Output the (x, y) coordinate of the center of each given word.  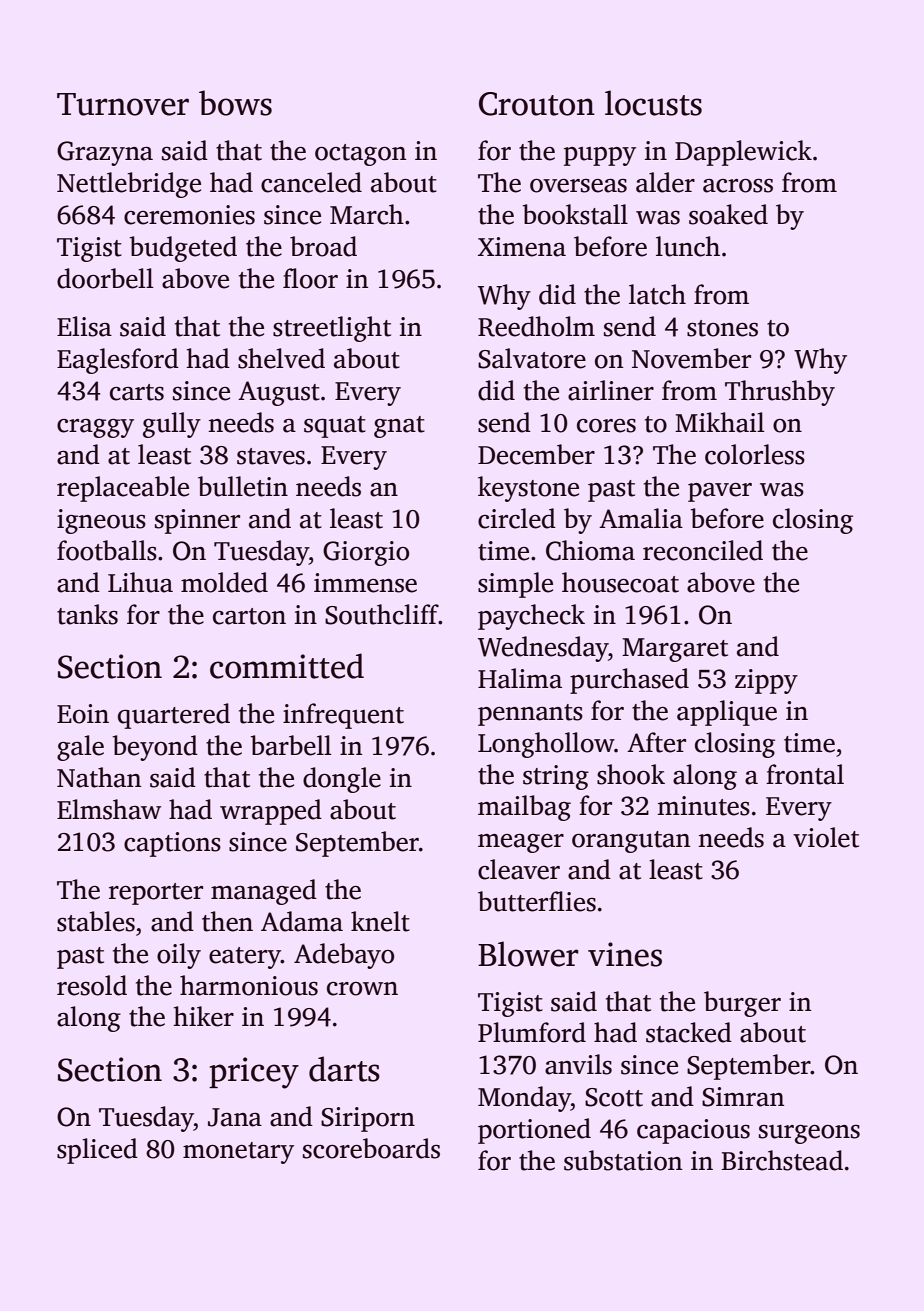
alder (665, 182)
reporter (156, 894)
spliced (97, 1151)
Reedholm (536, 326)
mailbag (524, 808)
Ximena (522, 247)
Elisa (84, 326)
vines (625, 954)
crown (362, 989)
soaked (728, 214)
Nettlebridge (129, 185)
